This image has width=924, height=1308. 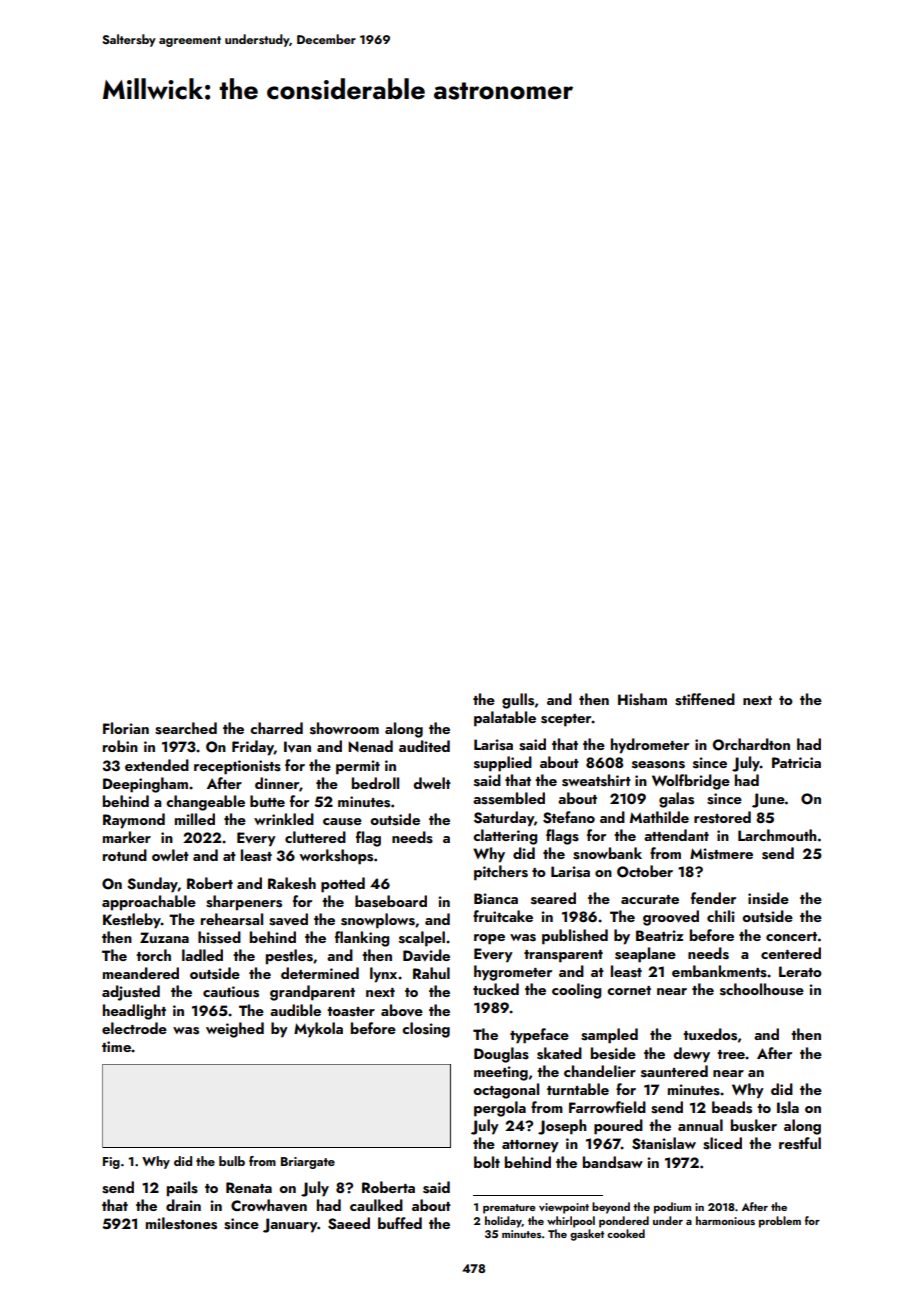 What do you see at coordinates (705, 699) in the image?
I see `stiffened` at bounding box center [705, 699].
